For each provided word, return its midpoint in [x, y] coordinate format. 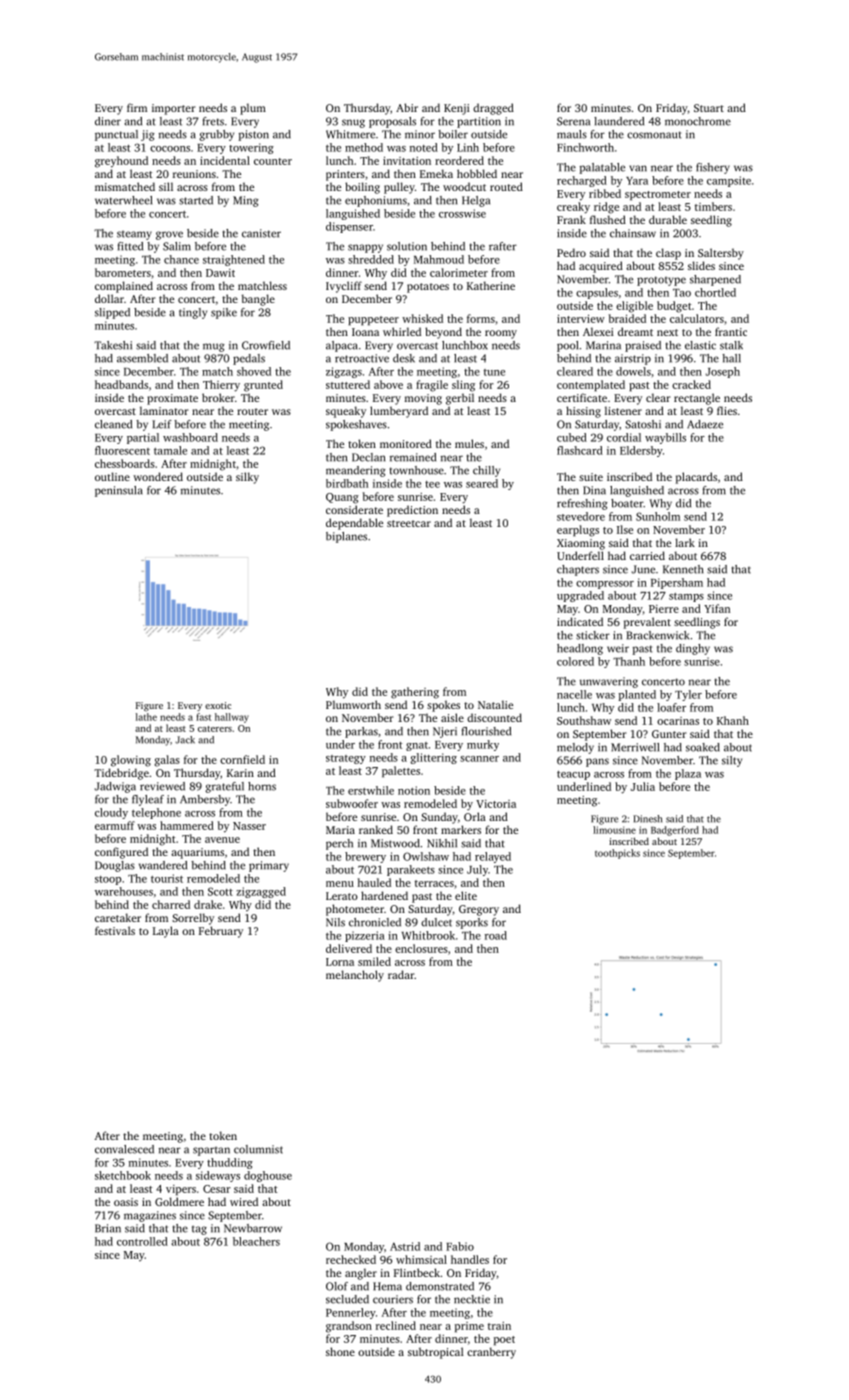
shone [340, 1351]
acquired [601, 267]
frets [213, 121]
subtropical [436, 1353]
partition [479, 122]
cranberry [491, 1353]
